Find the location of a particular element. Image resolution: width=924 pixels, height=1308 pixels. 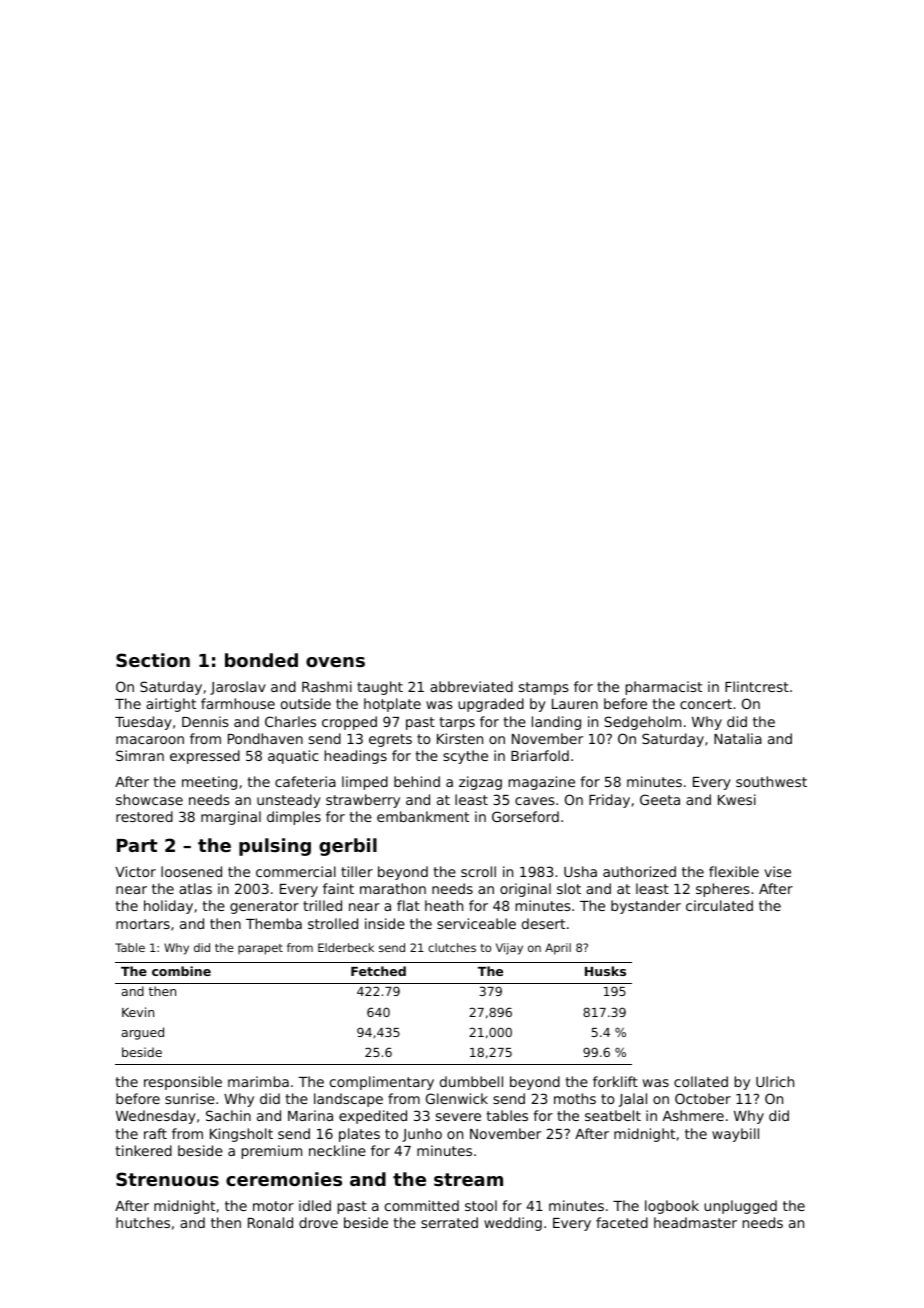

bonded is located at coordinates (261, 660).
